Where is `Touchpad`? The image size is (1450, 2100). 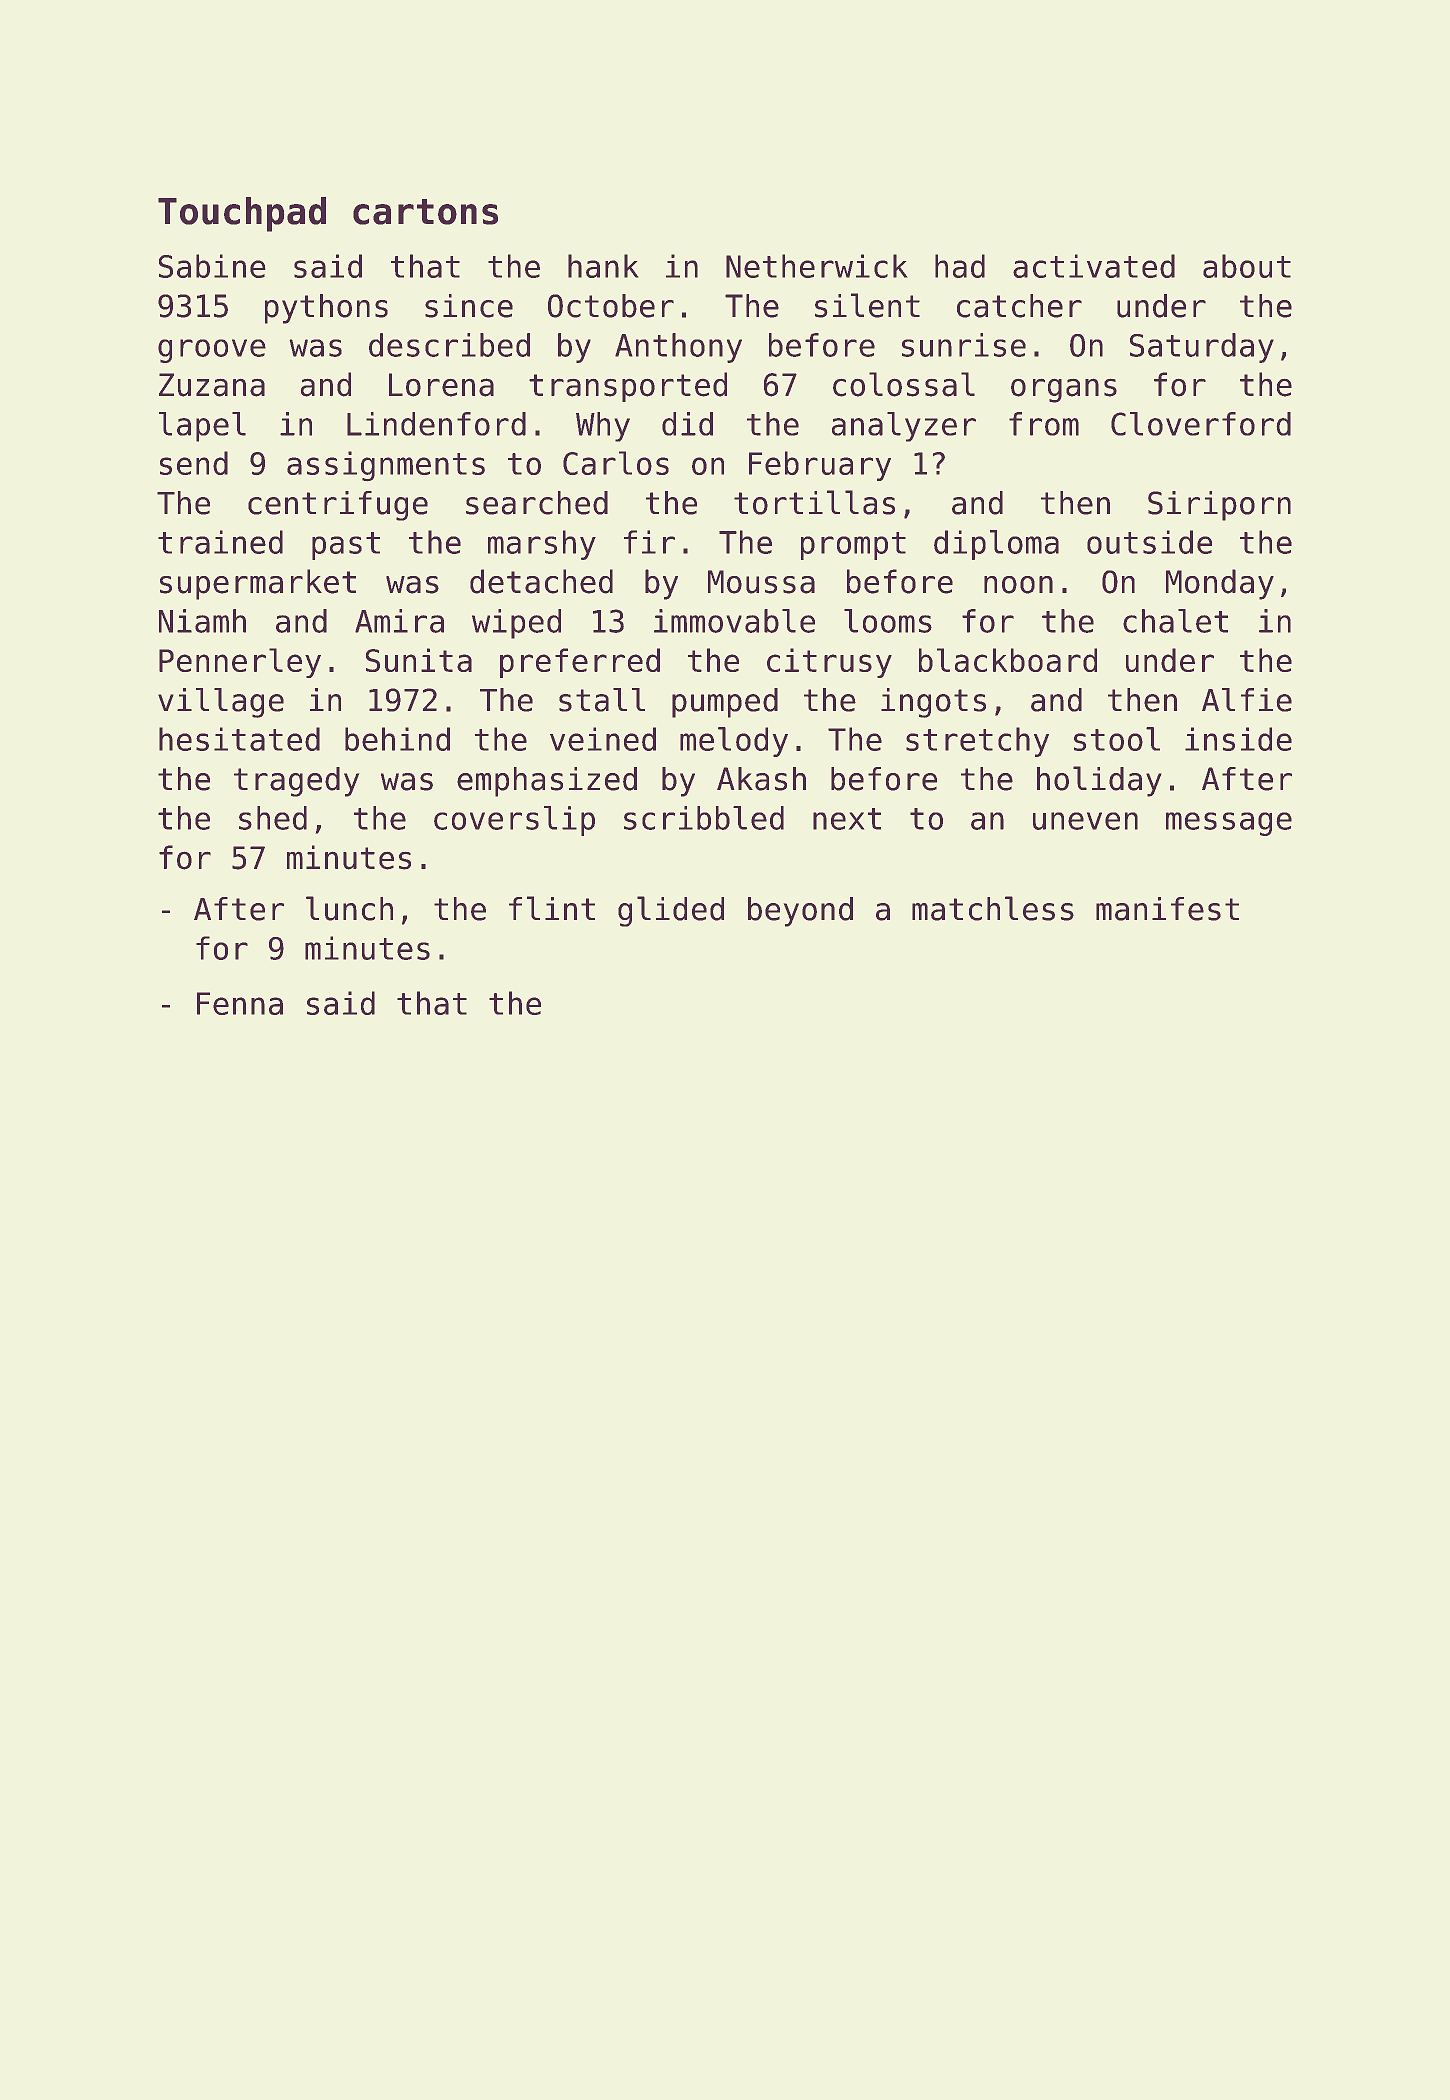
Touchpad is located at coordinates (242, 214).
